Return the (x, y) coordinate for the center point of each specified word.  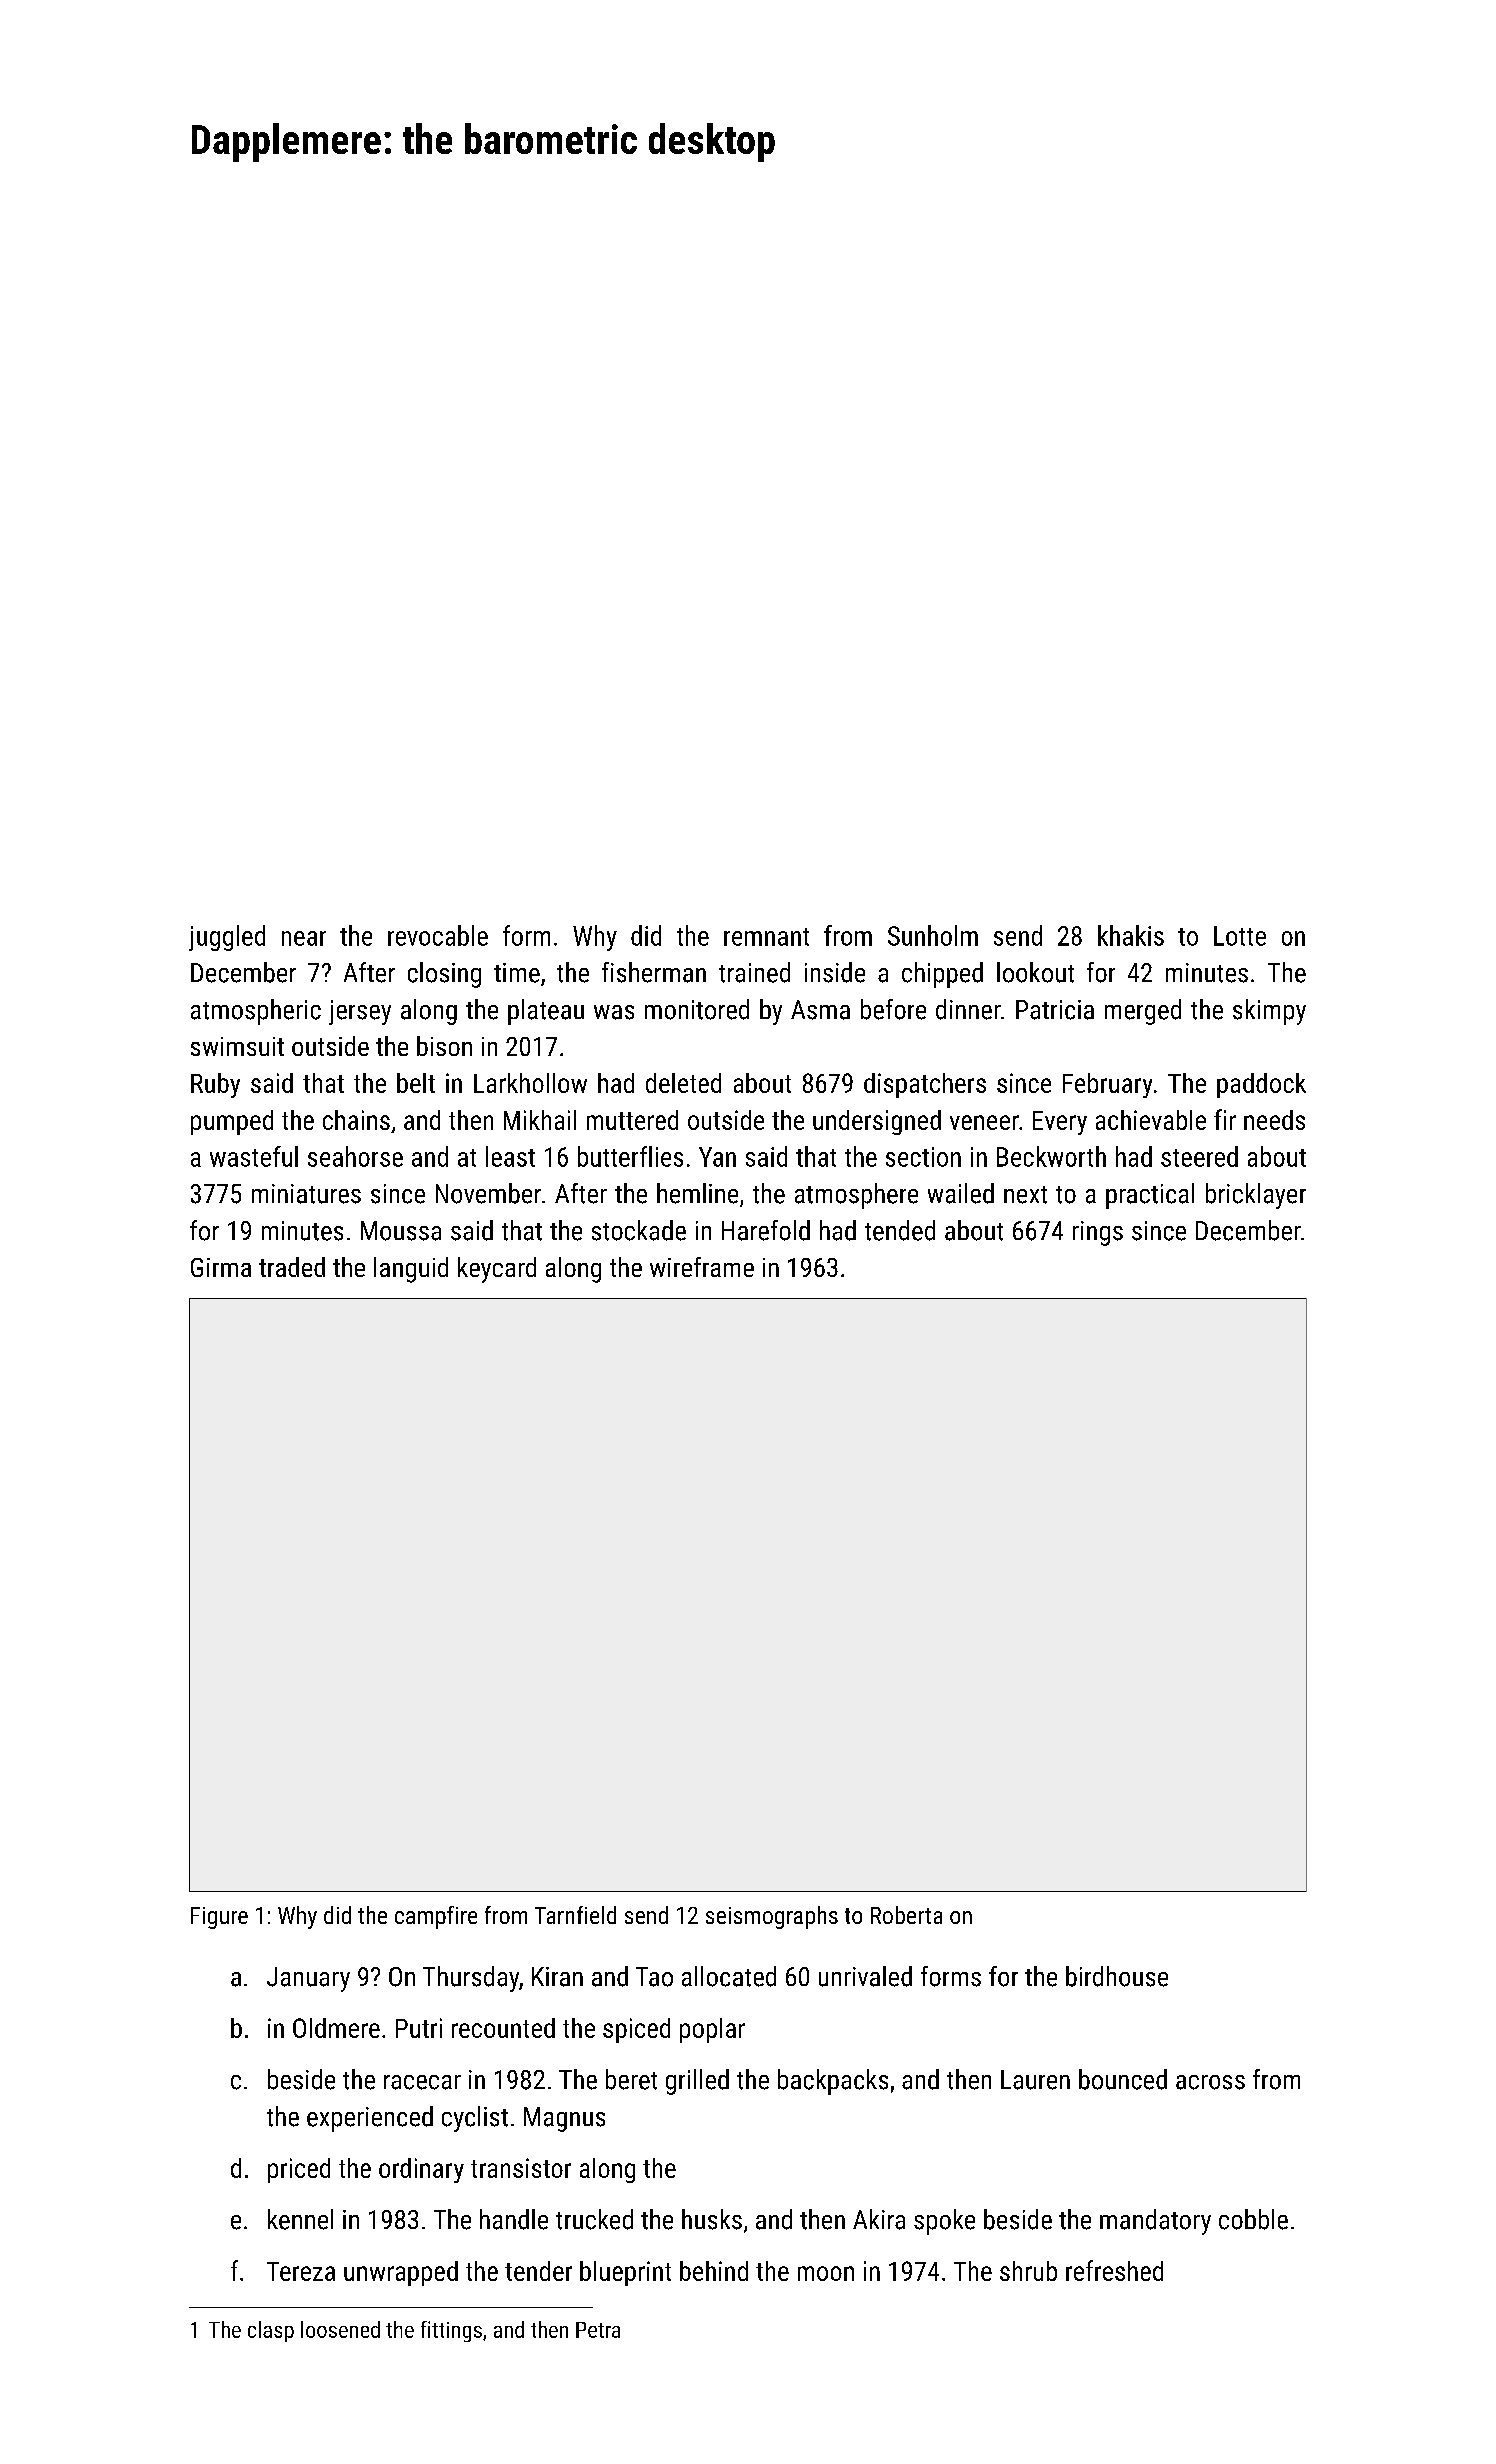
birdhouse (1117, 1976)
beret (631, 2079)
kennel (300, 2219)
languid (411, 1270)
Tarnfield (575, 1915)
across (1210, 2082)
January (308, 1979)
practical (1150, 1196)
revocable (438, 935)
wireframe (702, 1267)
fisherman (654, 972)
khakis (1131, 935)
